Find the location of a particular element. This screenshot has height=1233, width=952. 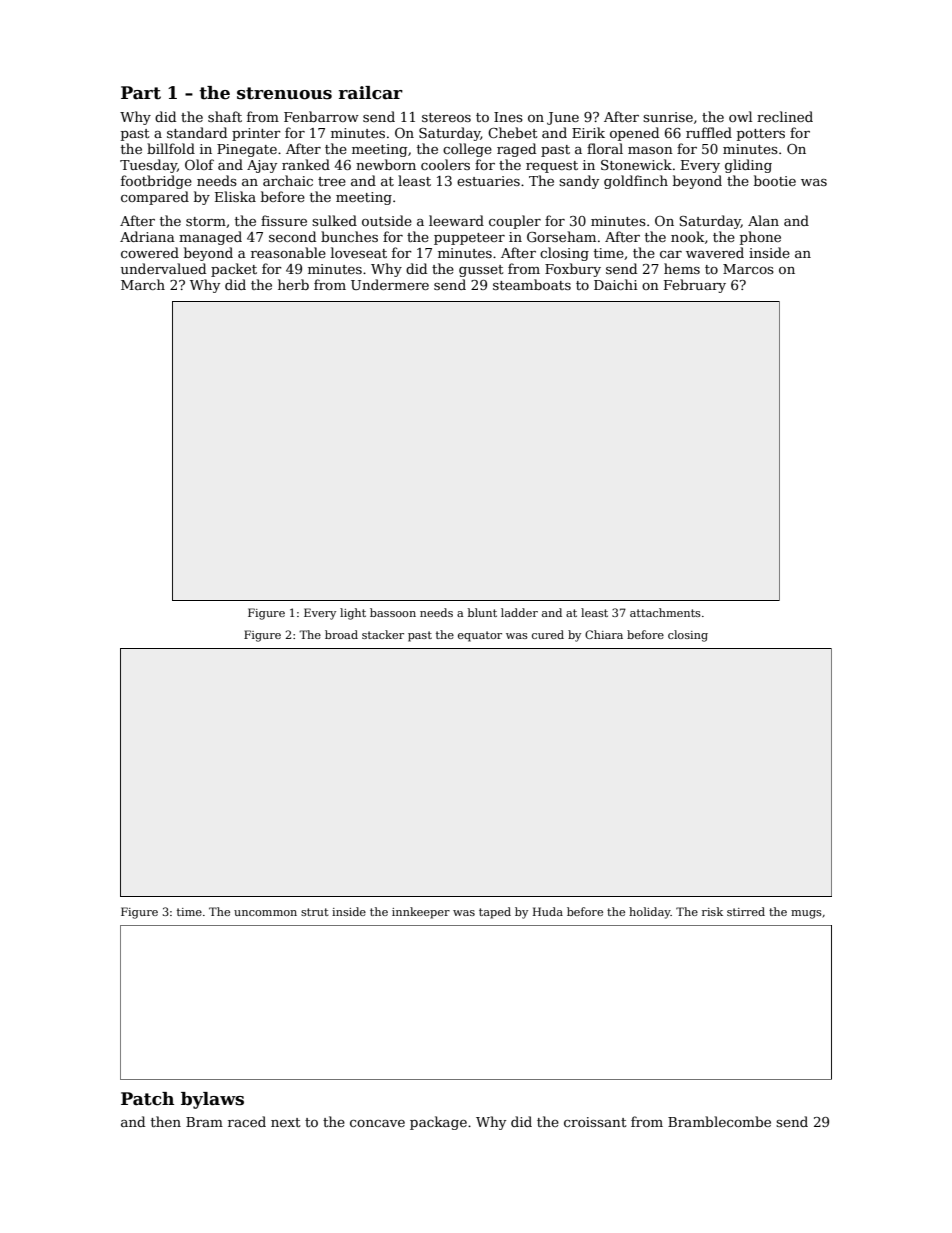

innkeeper is located at coordinates (421, 913).
